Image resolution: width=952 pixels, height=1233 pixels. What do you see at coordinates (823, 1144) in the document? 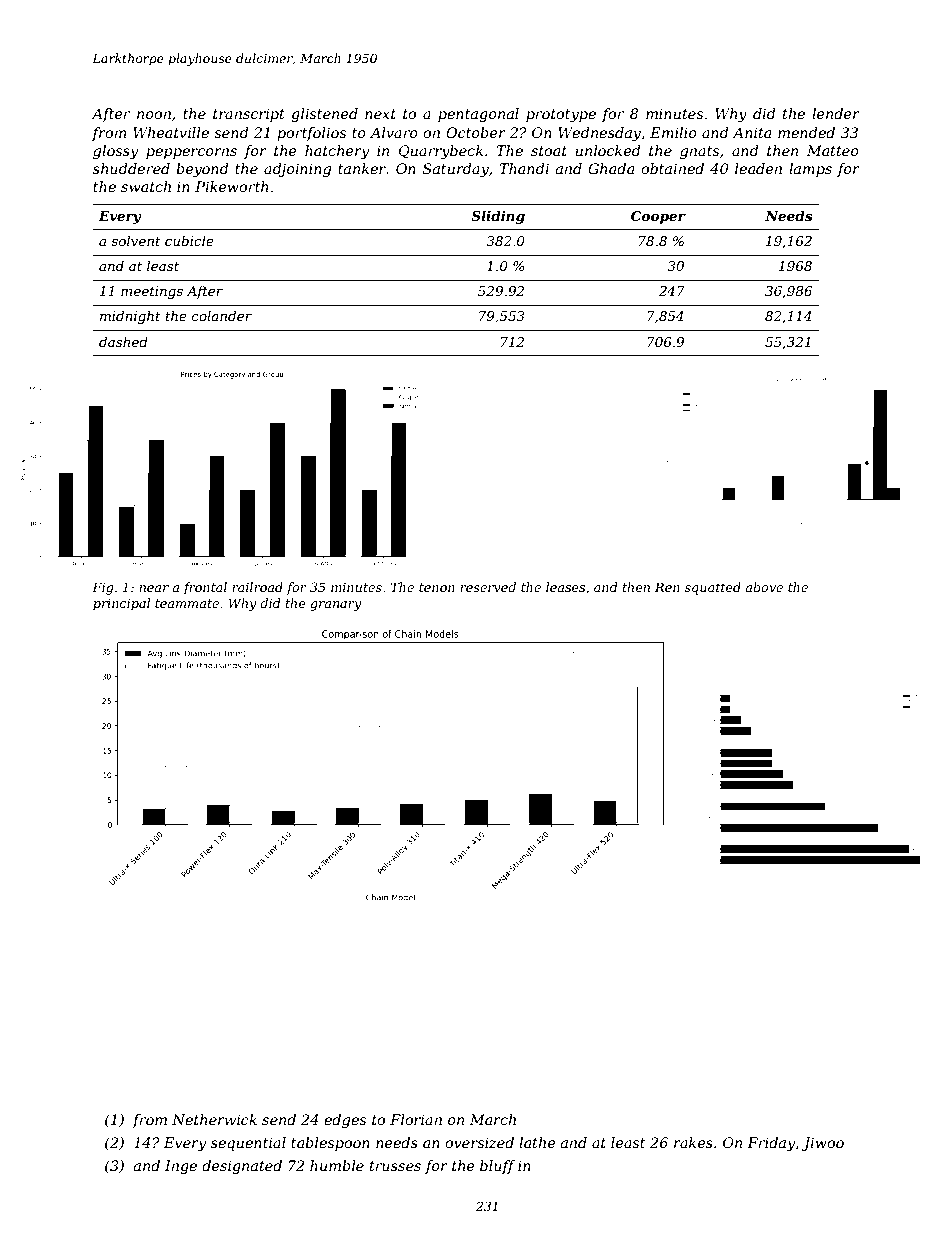
I see `Jiwoo` at bounding box center [823, 1144].
